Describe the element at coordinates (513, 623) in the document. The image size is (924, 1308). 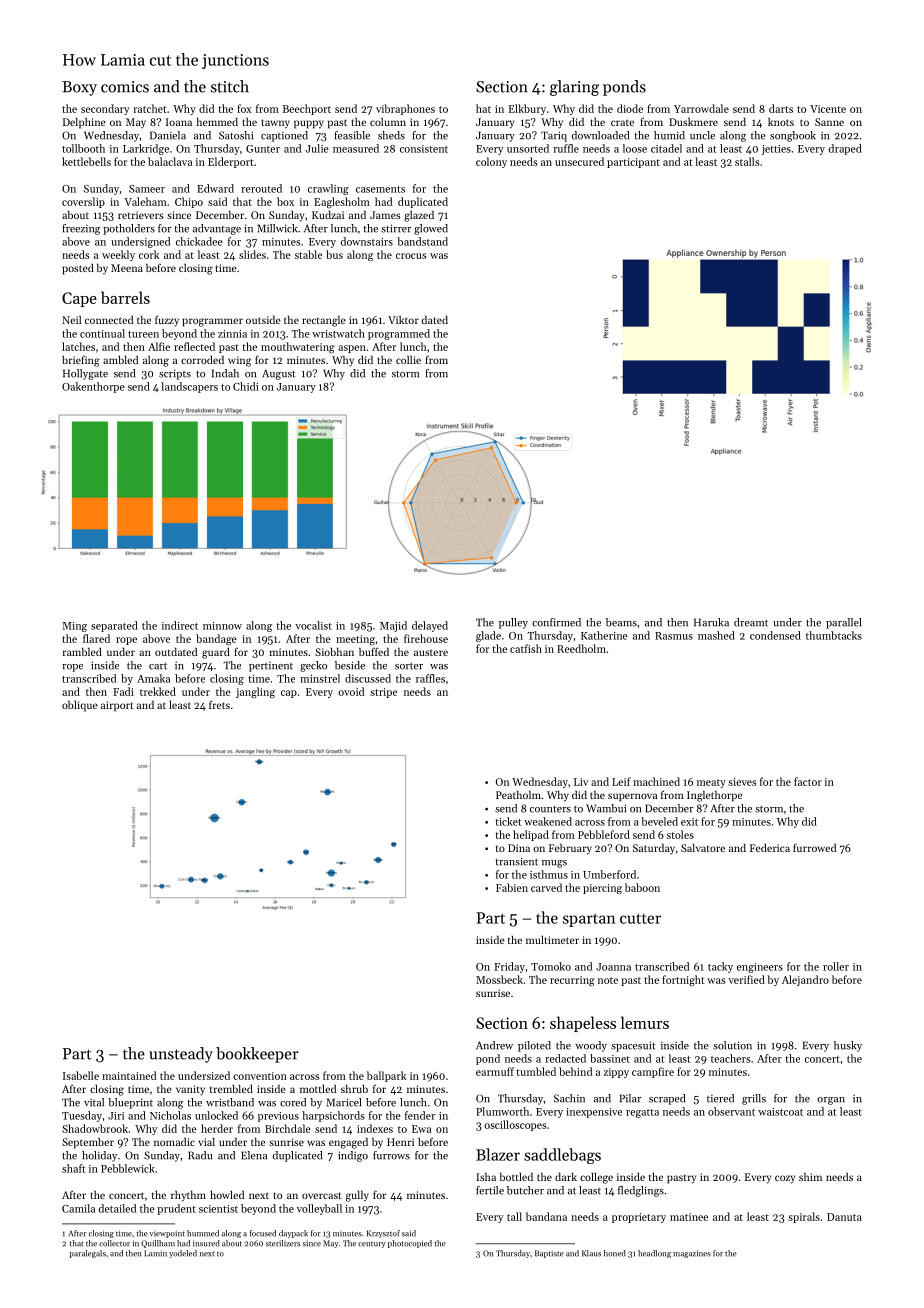
I see `pulley` at that location.
